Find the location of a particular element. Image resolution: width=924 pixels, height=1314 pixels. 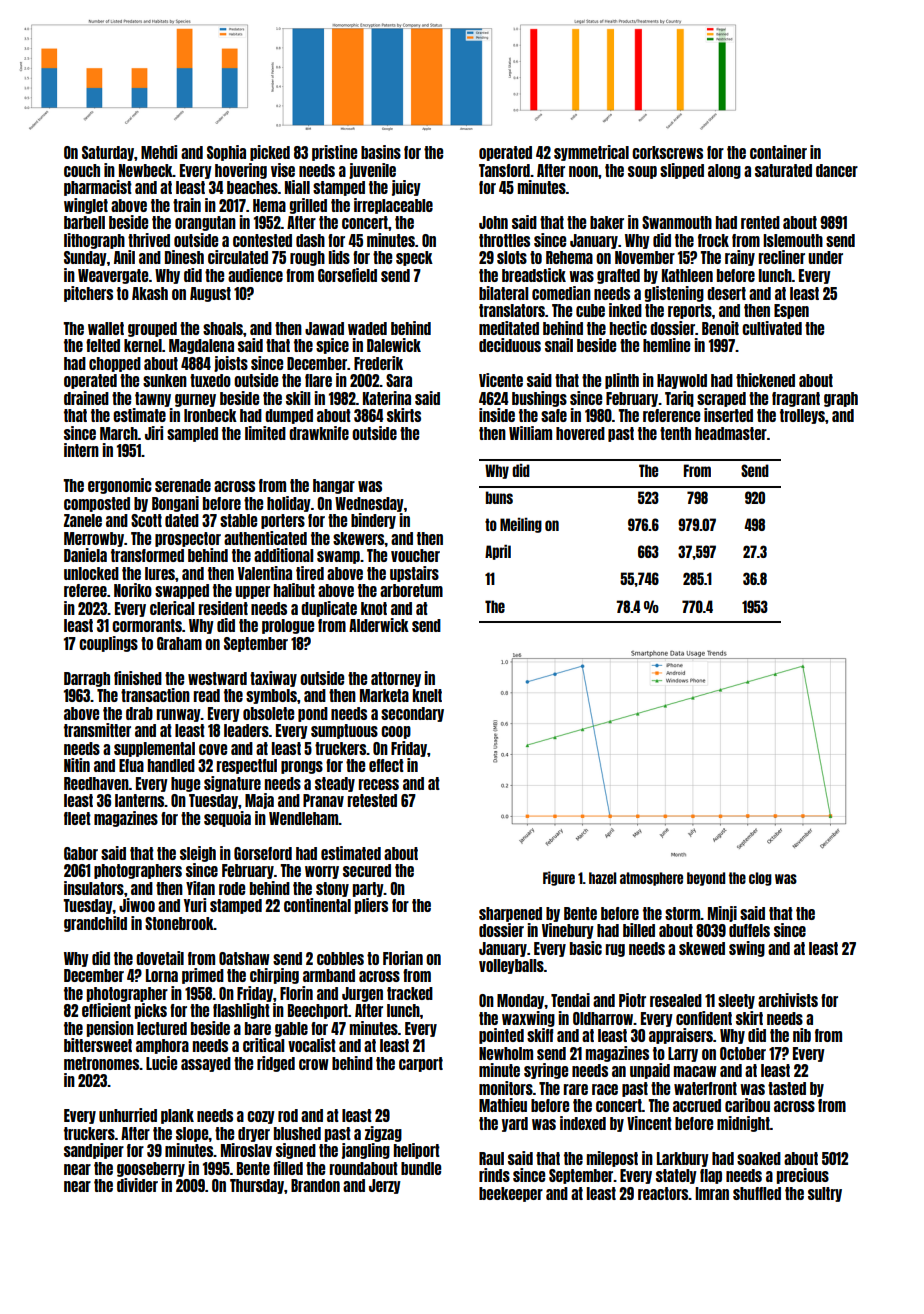

symmetrical is located at coordinates (591, 153).
